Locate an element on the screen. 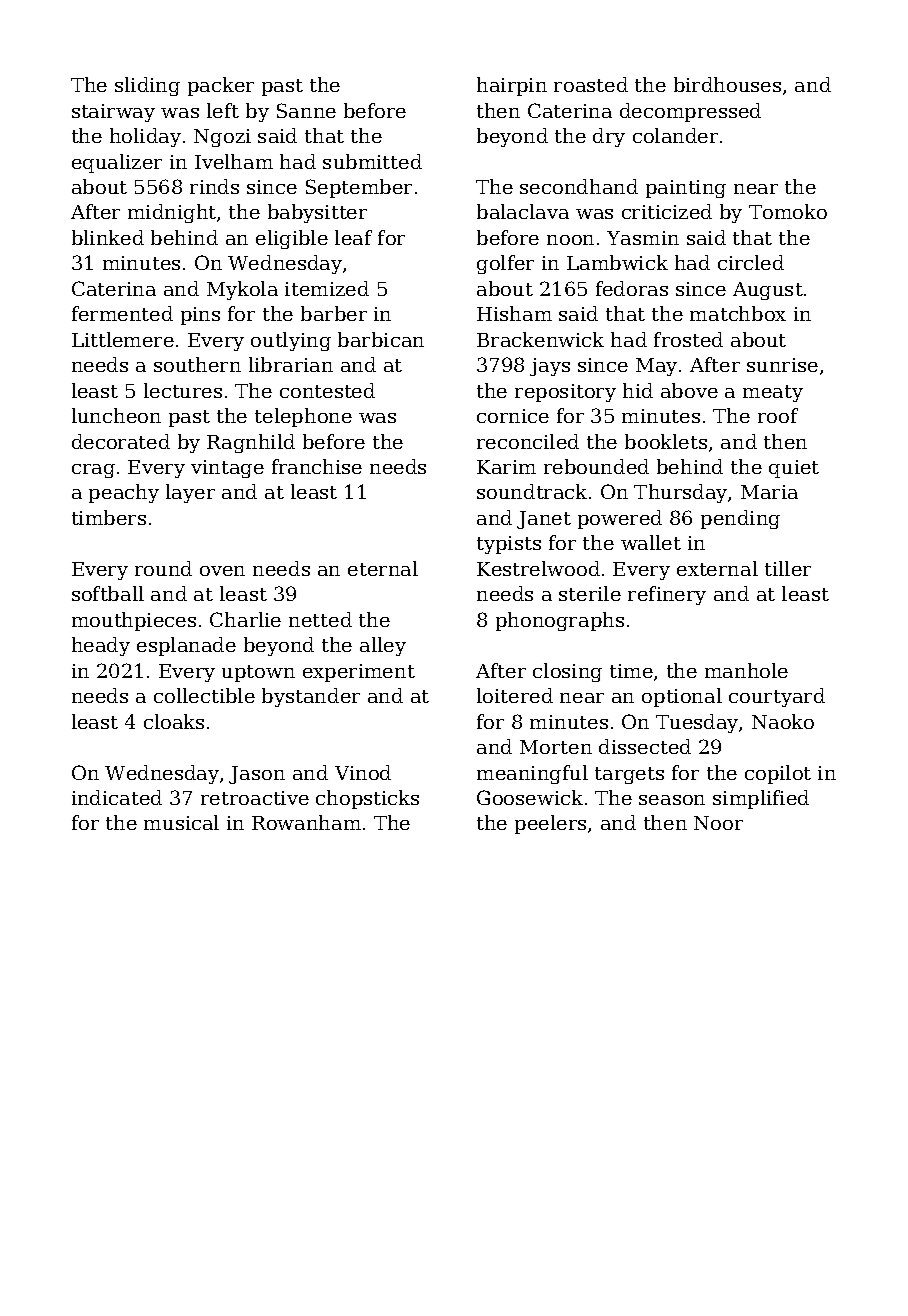 This screenshot has height=1316, width=908. eternal is located at coordinates (383, 568).
